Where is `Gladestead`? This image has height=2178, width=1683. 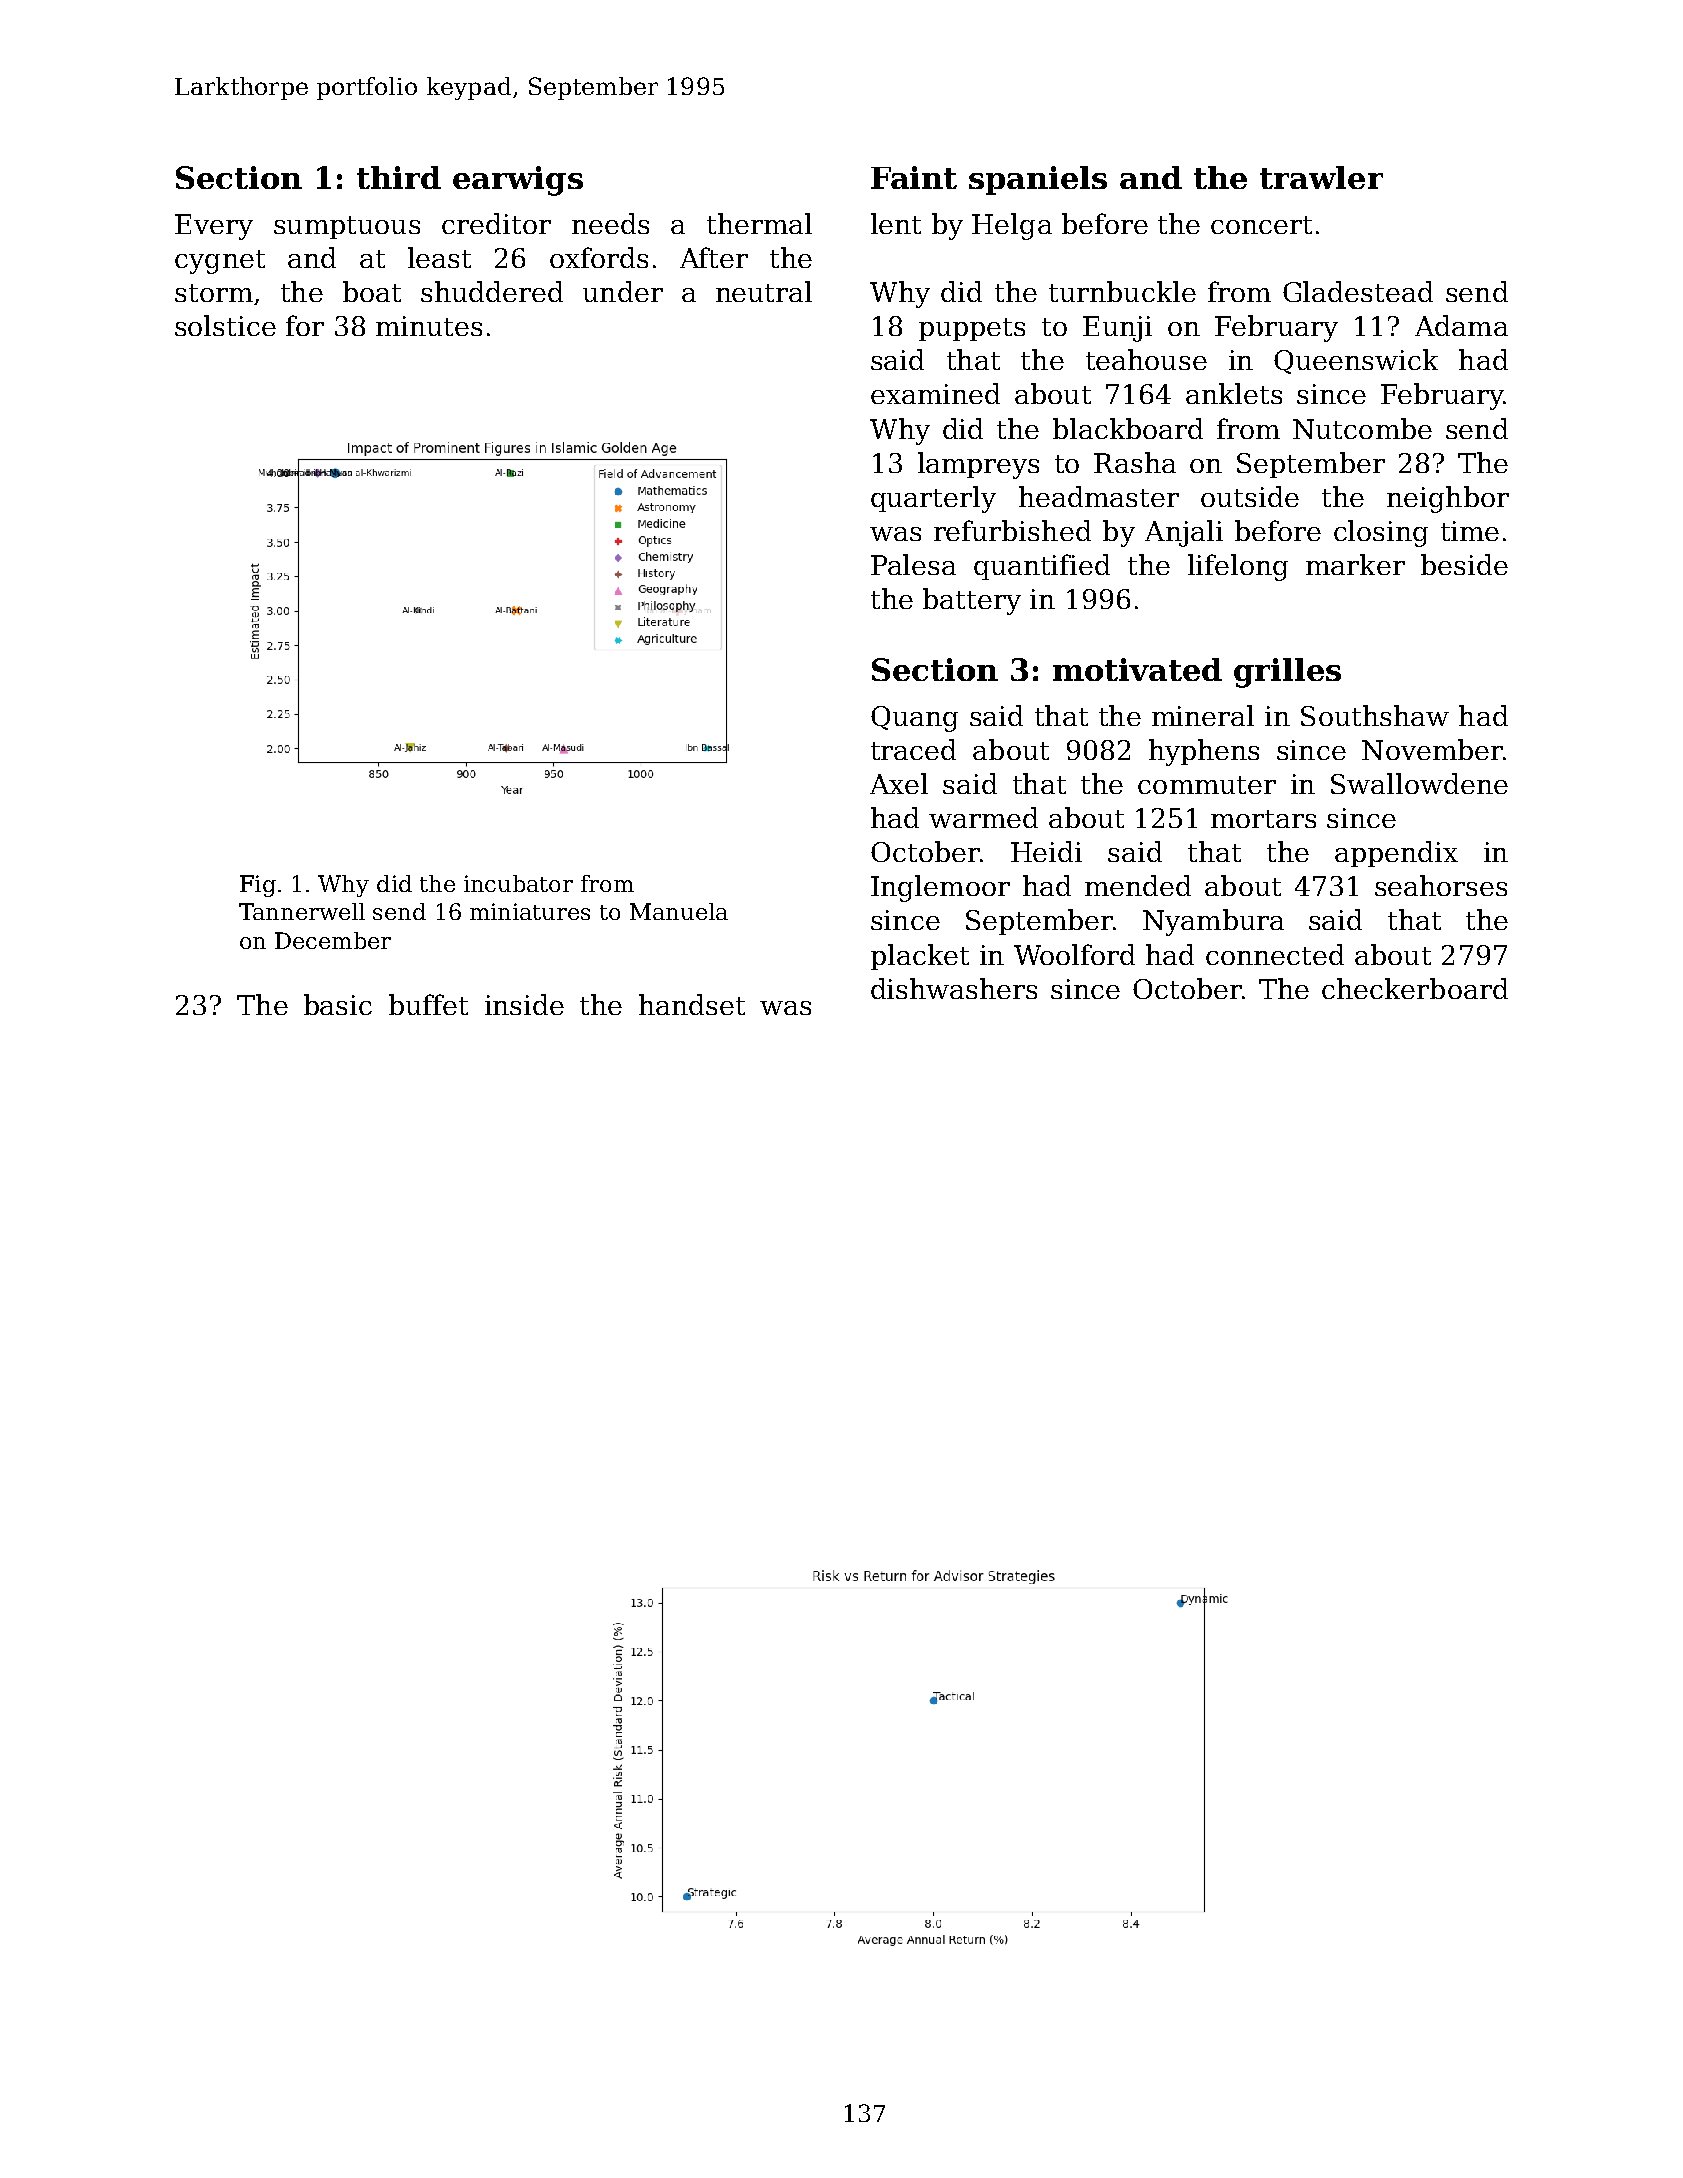
Gladestead is located at coordinates (1358, 291).
